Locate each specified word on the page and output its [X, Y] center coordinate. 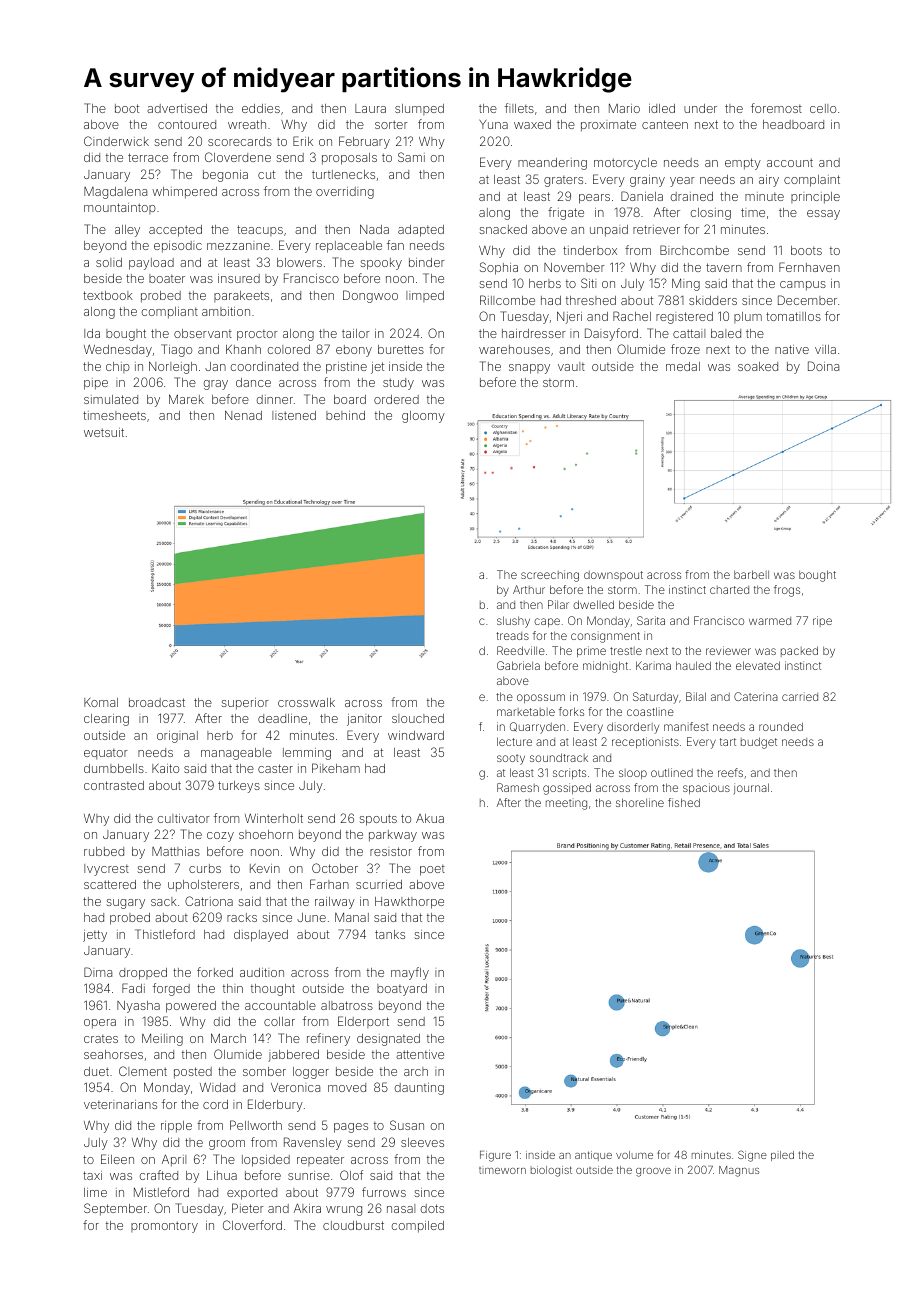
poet [432, 870]
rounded [781, 726]
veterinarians [120, 1104]
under [700, 108]
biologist [551, 1171]
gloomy [423, 417]
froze [685, 349]
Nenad [243, 415]
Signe [752, 1156]
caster [275, 768]
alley [127, 231]
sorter [391, 124]
